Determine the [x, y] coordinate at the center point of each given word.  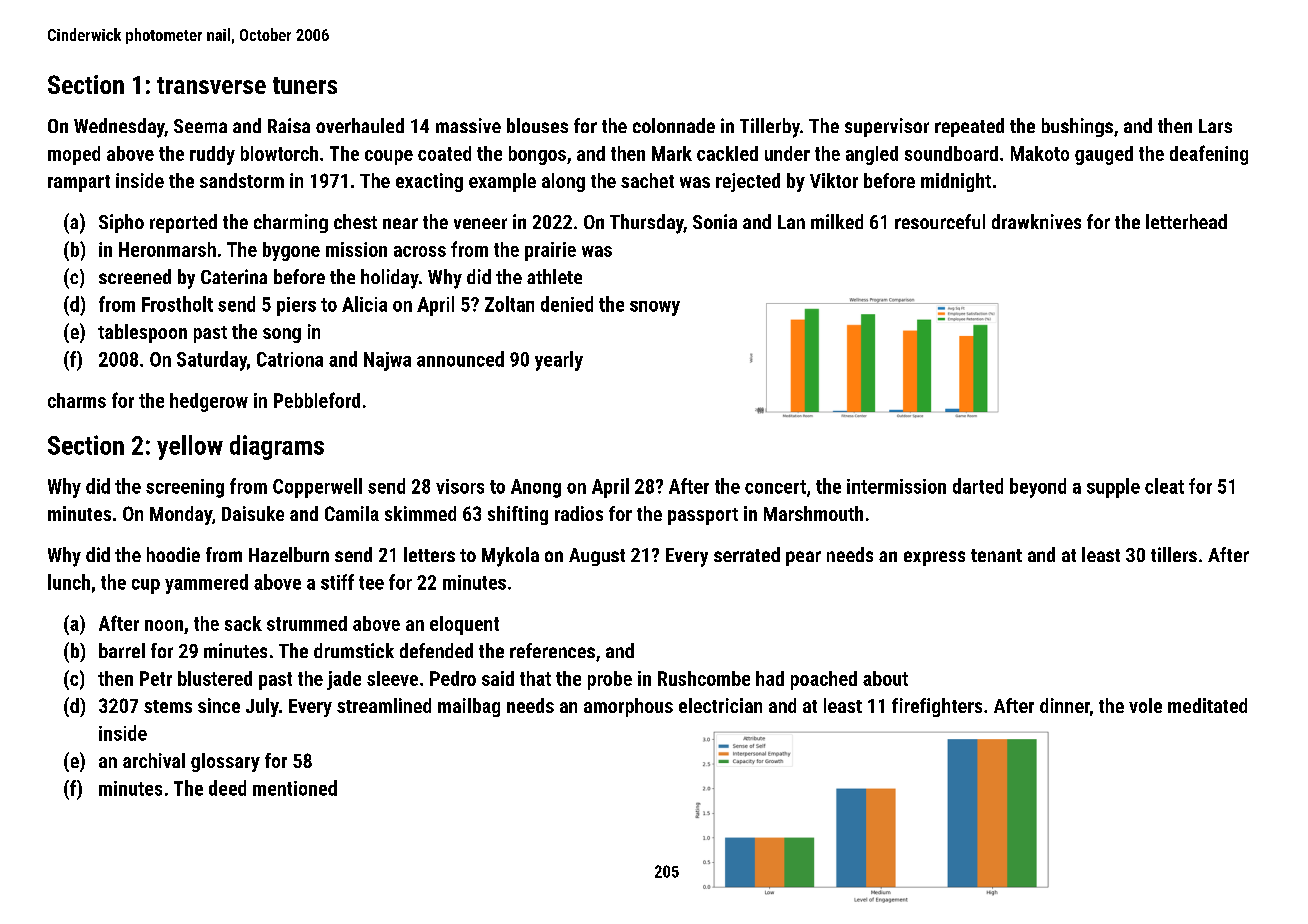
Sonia [715, 221]
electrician [720, 705]
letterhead [1186, 221]
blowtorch [279, 153]
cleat [1164, 486]
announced [460, 359]
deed [227, 788]
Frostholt [177, 304]
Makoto [1040, 153]
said [498, 678]
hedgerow [209, 402]
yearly [559, 361]
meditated [1207, 705]
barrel [122, 650]
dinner [1065, 705]
